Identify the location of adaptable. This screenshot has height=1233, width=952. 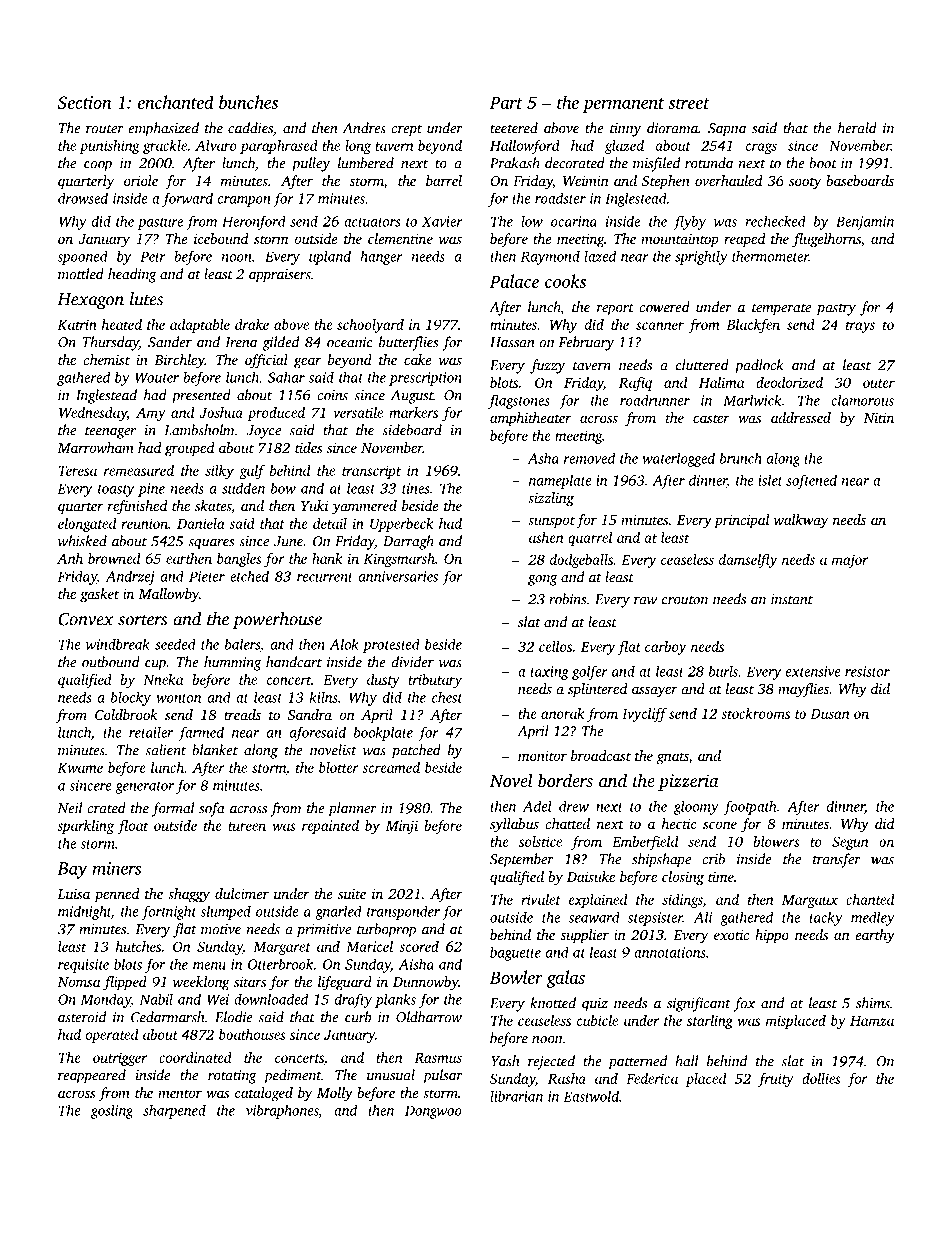
(200, 326).
